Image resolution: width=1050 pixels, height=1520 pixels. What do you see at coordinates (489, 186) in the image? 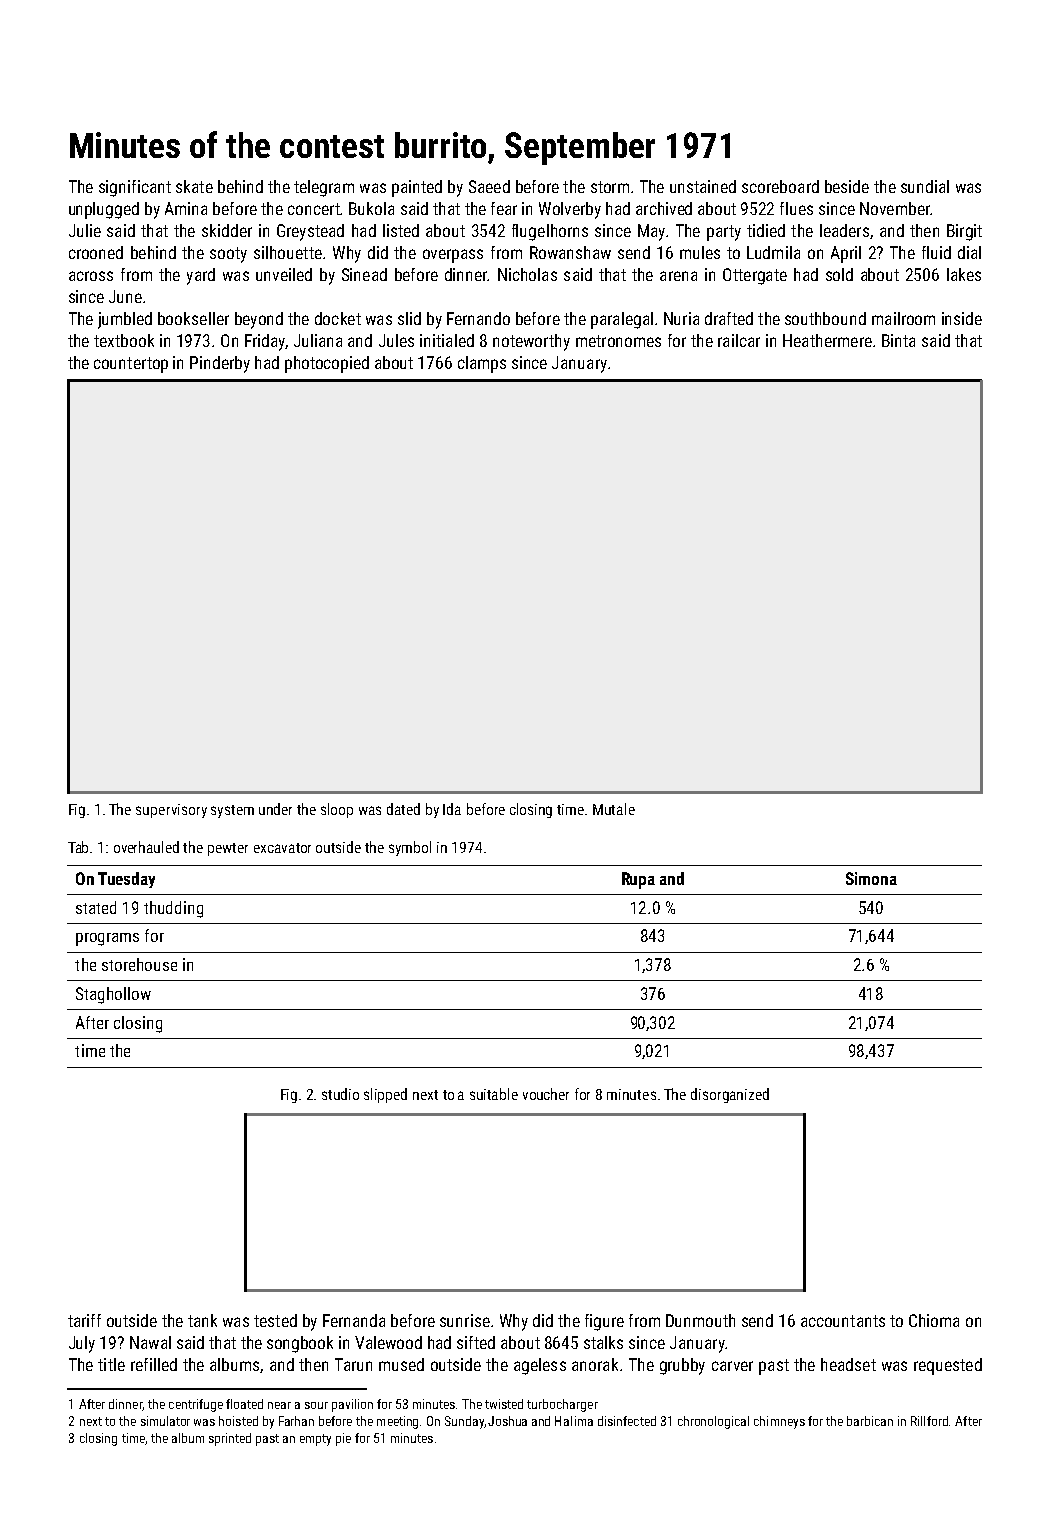
I see `Saeed` at bounding box center [489, 186].
